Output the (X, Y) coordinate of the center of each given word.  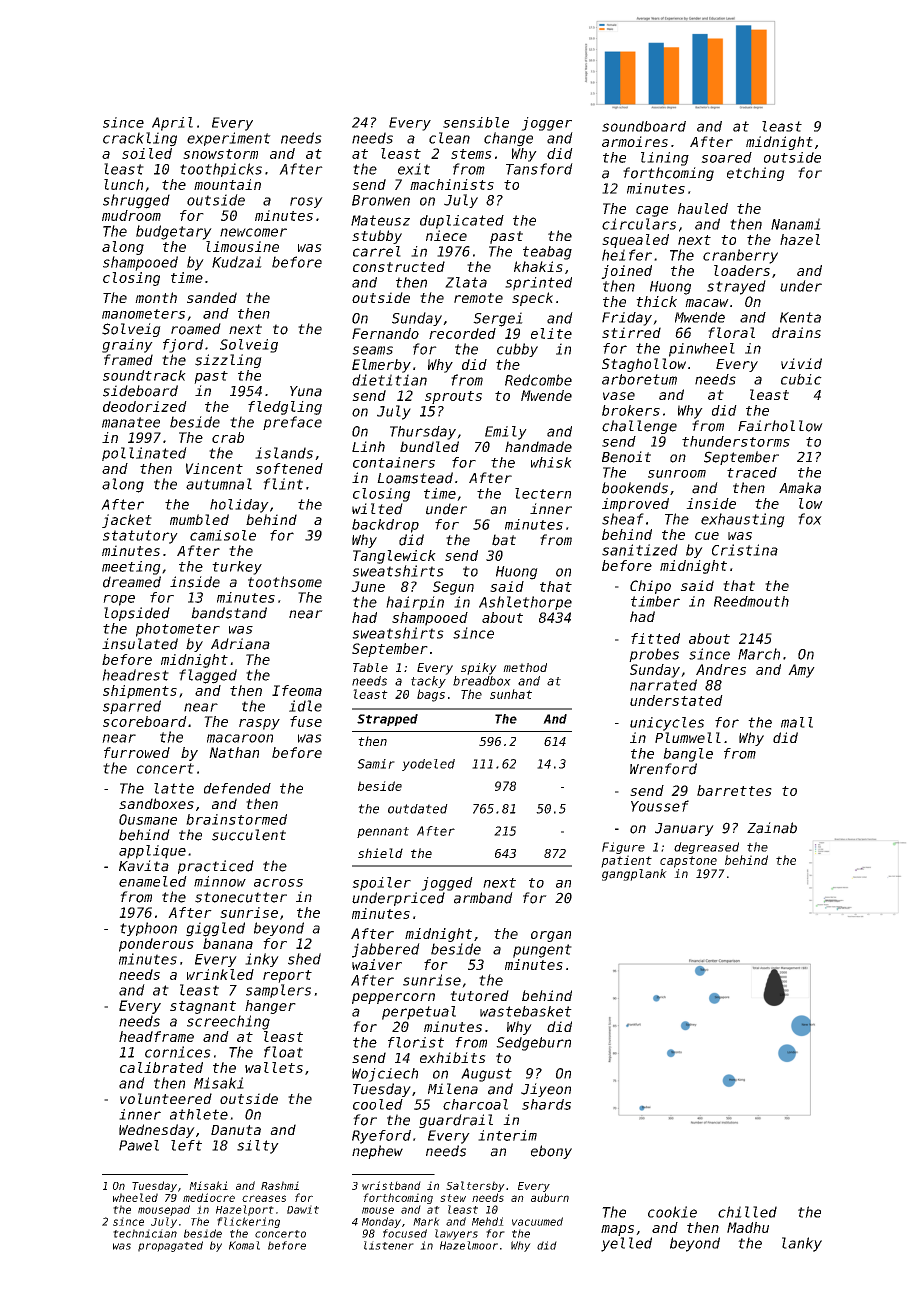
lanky (802, 1244)
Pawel (139, 1145)
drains (796, 332)
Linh (368, 446)
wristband (391, 1185)
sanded (212, 297)
